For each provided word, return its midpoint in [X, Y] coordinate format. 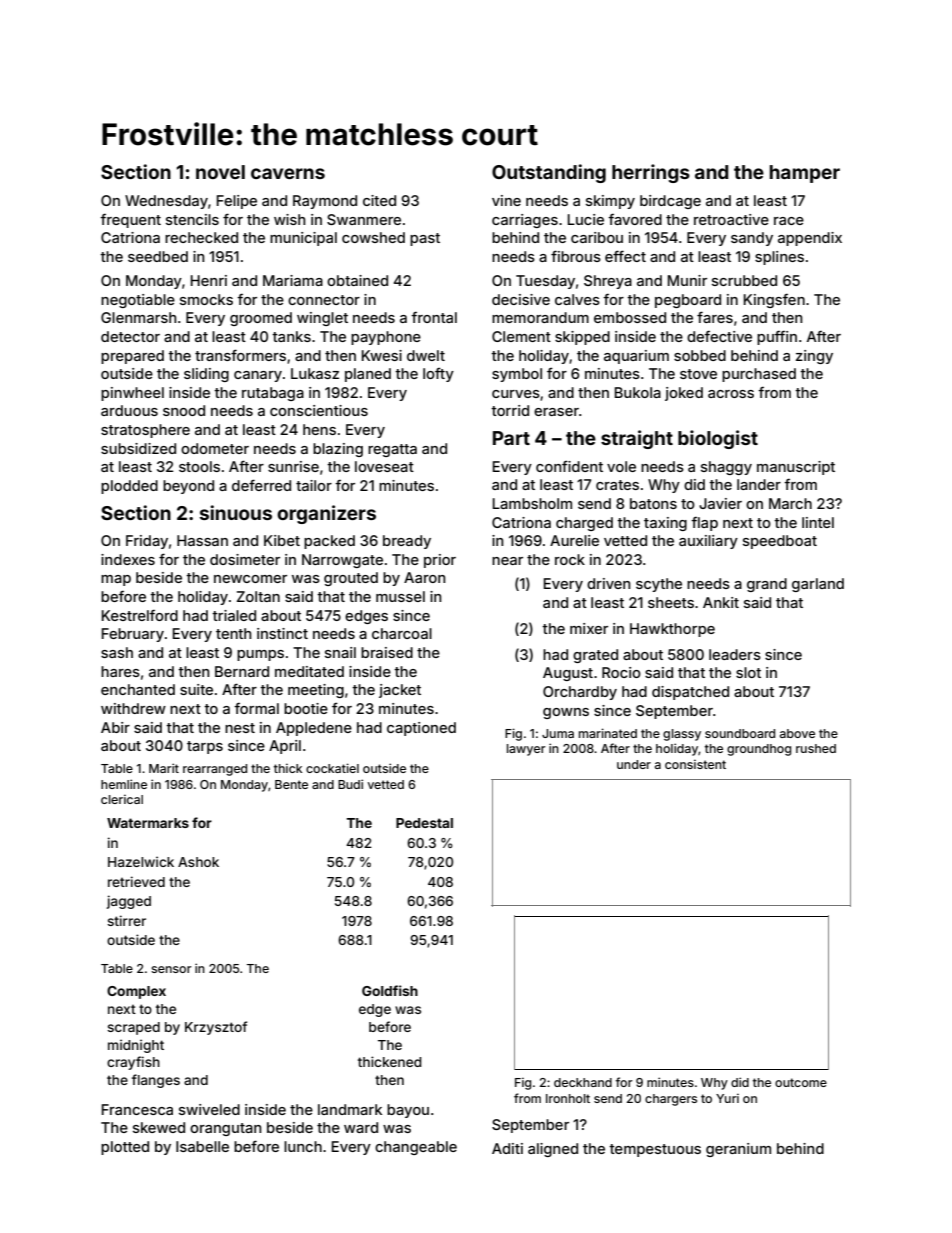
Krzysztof [216, 1028]
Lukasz [315, 373]
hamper [805, 174]
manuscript [796, 468]
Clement [521, 336]
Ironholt [568, 1098]
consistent [695, 764]
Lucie [586, 219]
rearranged [215, 770]
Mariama [293, 280]
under [634, 764]
